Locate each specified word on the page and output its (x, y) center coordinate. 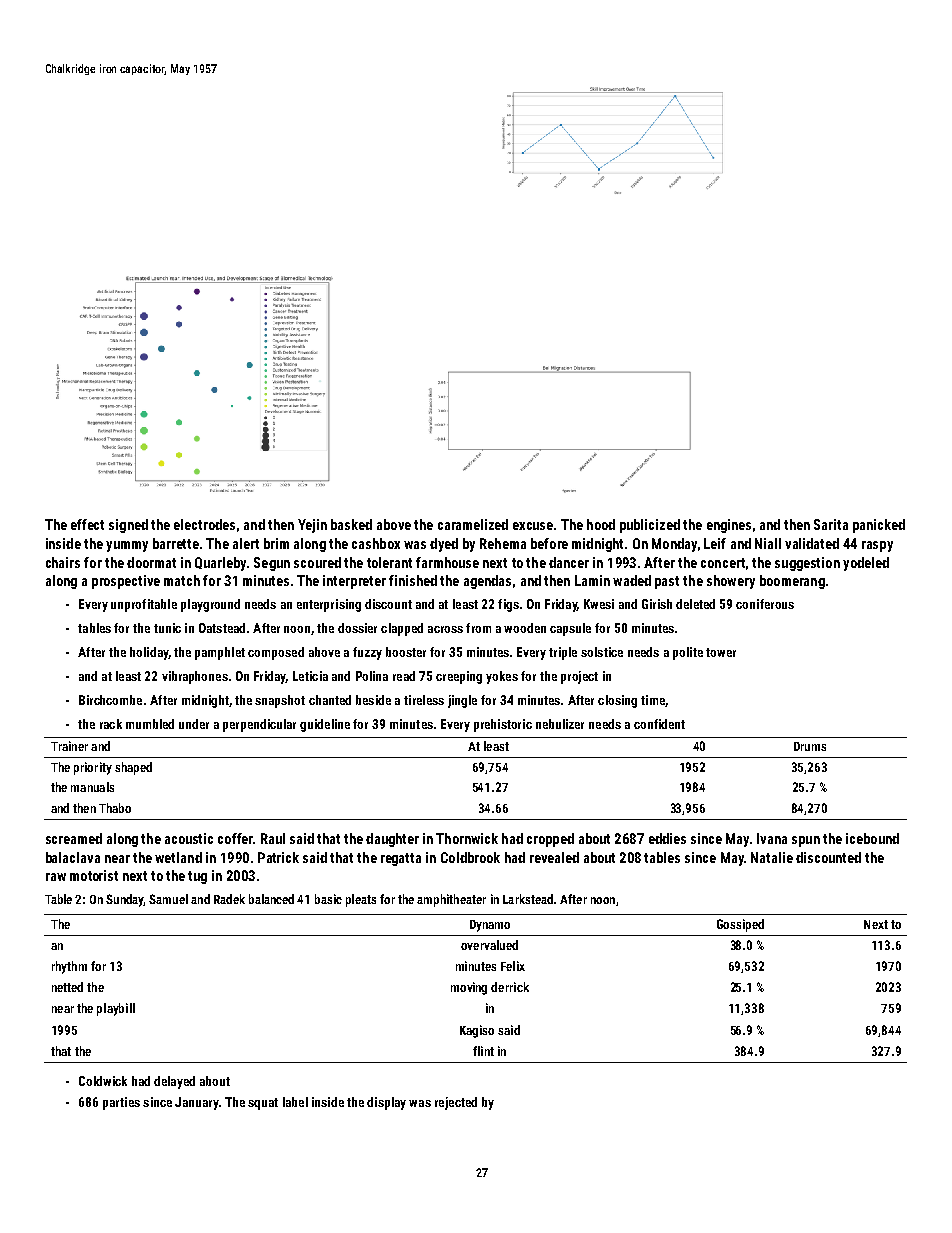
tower (721, 652)
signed (128, 526)
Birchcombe (110, 700)
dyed (444, 545)
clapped (402, 629)
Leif (715, 543)
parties (121, 1103)
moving (469, 988)
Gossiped (740, 925)
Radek (229, 899)
